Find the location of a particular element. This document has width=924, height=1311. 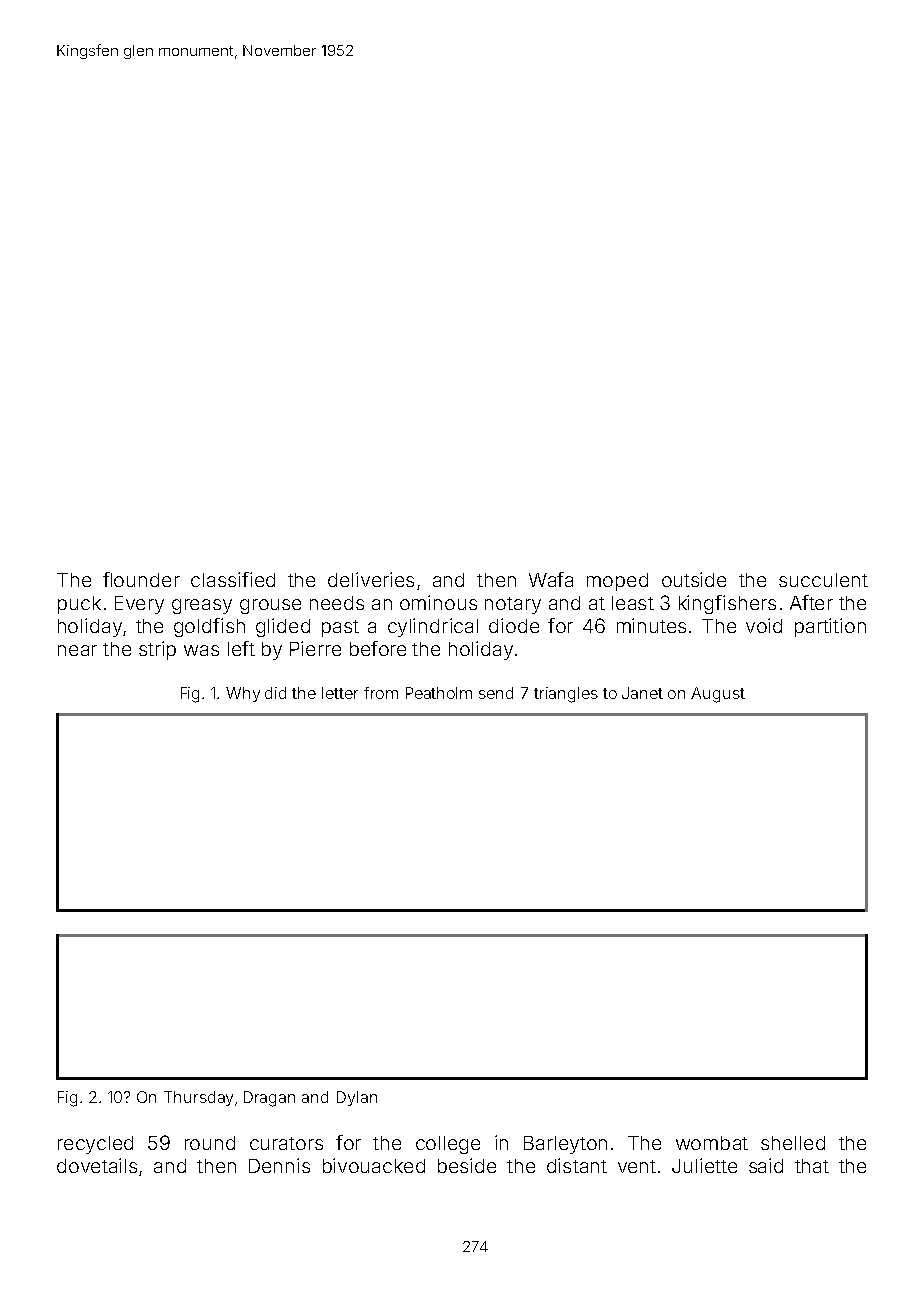

that is located at coordinates (812, 1166).
